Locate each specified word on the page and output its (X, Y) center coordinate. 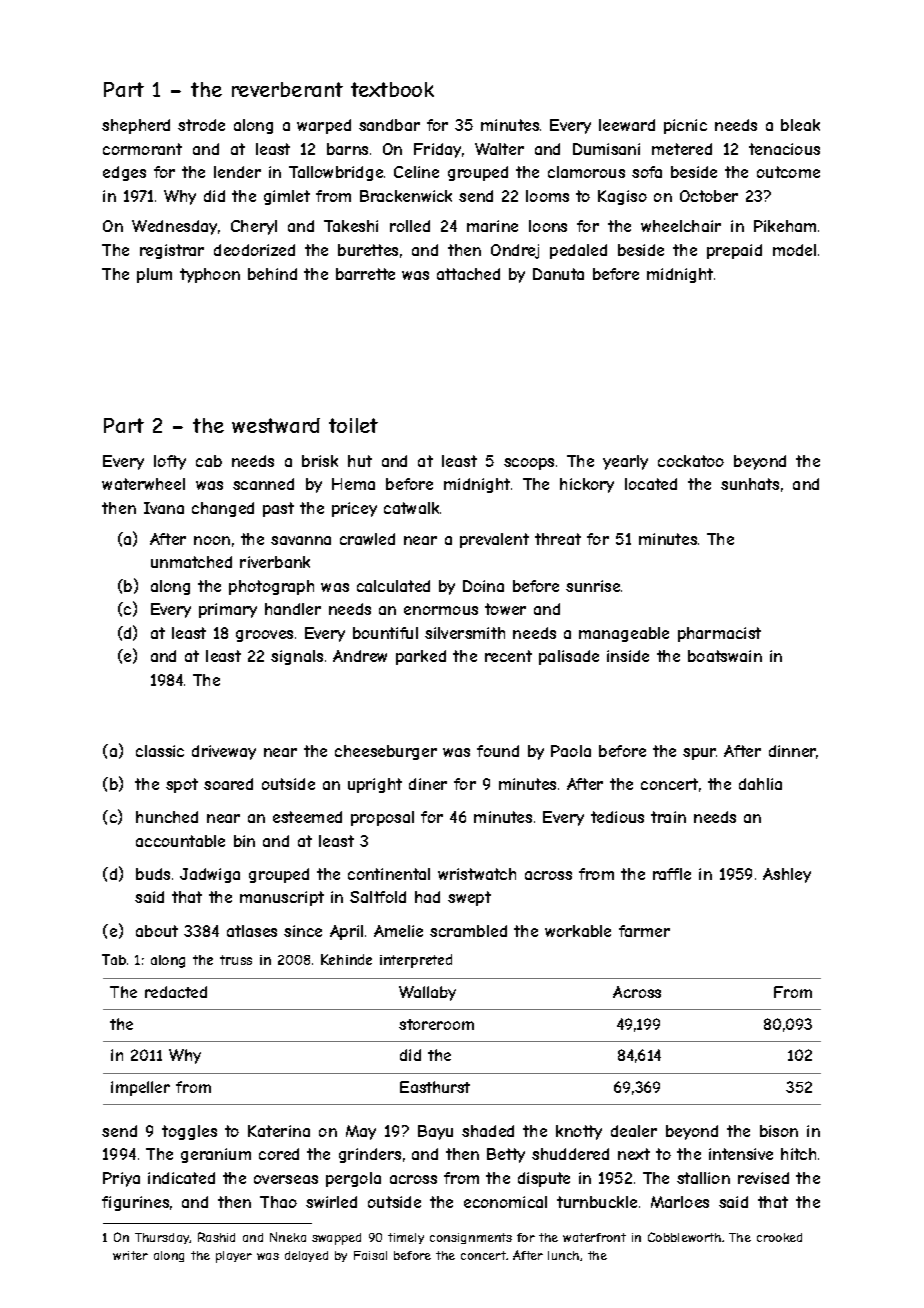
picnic (685, 126)
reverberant (287, 89)
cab (209, 461)
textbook (392, 89)
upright (375, 785)
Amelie (398, 931)
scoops (529, 464)
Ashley (787, 875)
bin (244, 841)
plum (154, 275)
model (794, 250)
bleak (800, 125)
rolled (410, 226)
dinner (792, 751)
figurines (135, 1203)
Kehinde (346, 959)
